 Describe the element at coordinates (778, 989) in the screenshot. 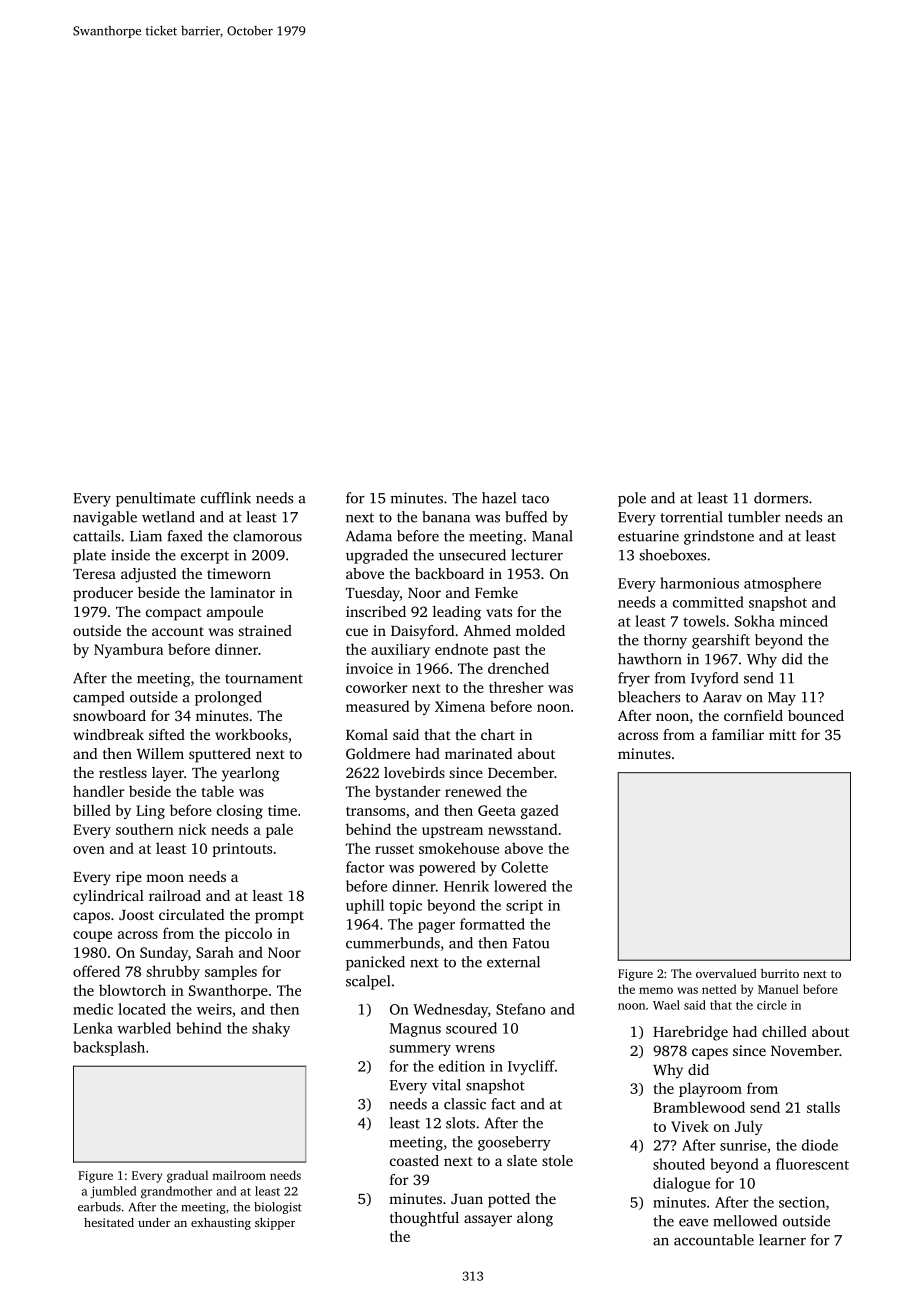

I see `Manuel` at that location.
